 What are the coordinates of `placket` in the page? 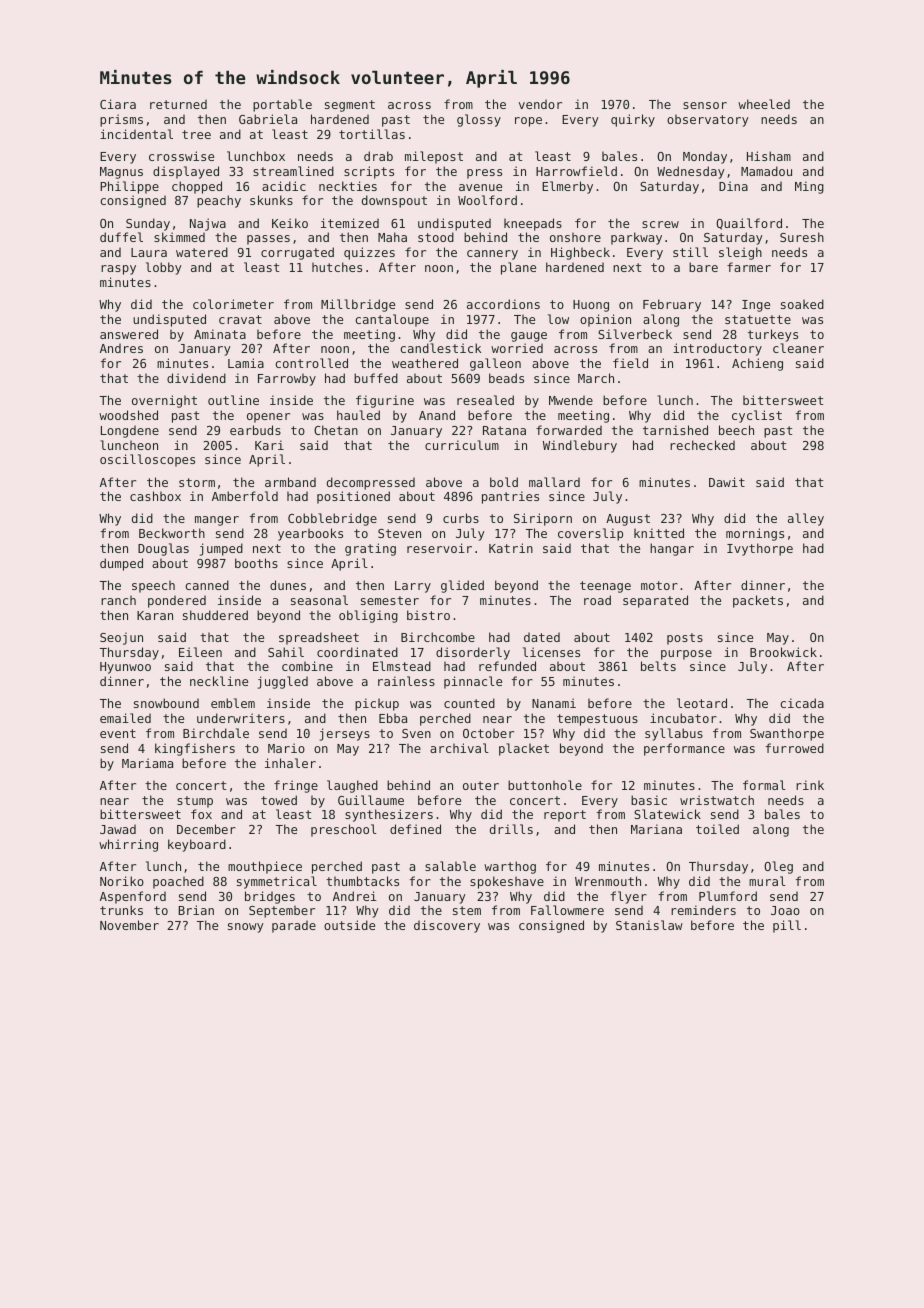 It's located at (524, 749).
